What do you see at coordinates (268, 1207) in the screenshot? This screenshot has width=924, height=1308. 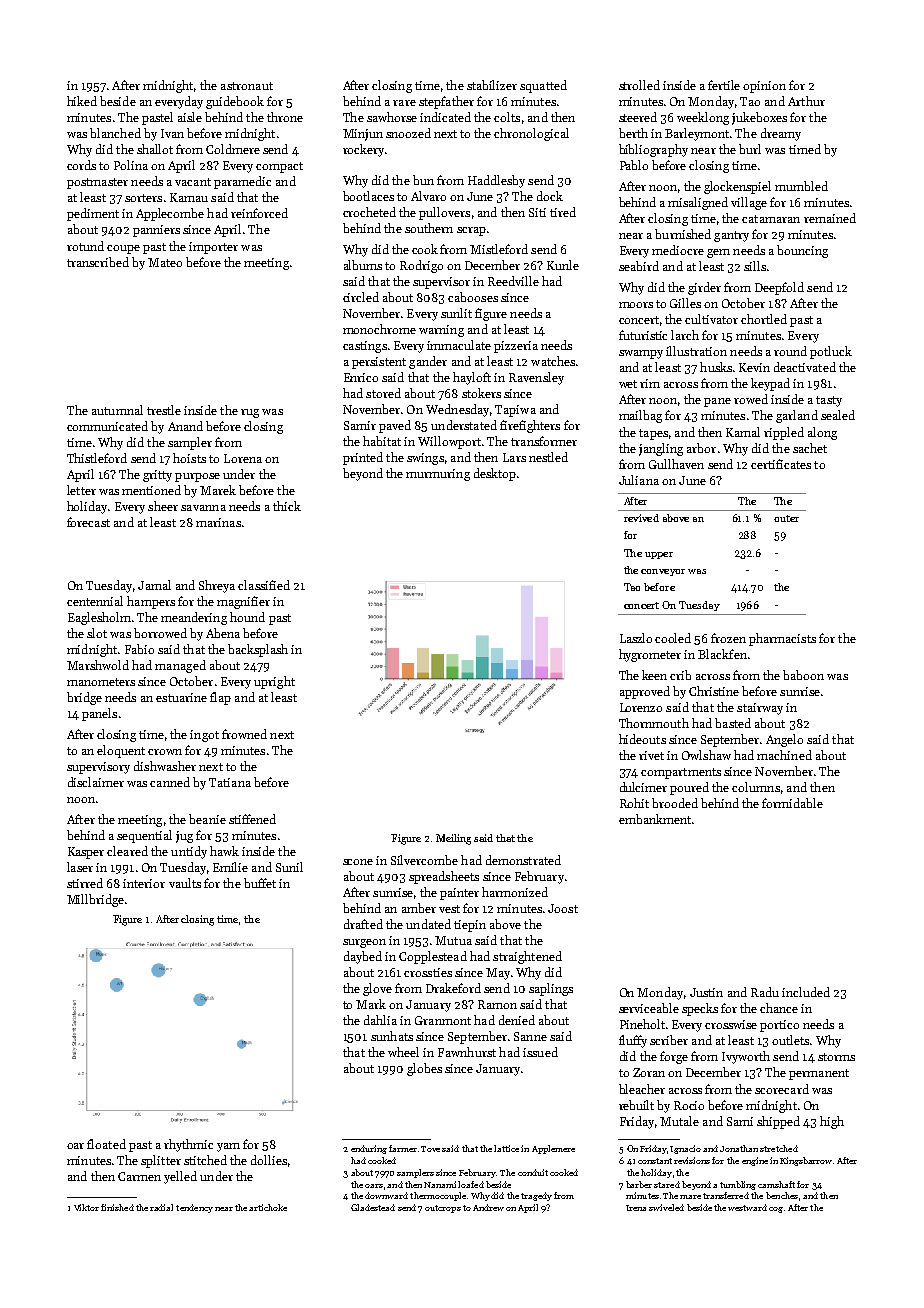 I see `artichoke` at bounding box center [268, 1207].
